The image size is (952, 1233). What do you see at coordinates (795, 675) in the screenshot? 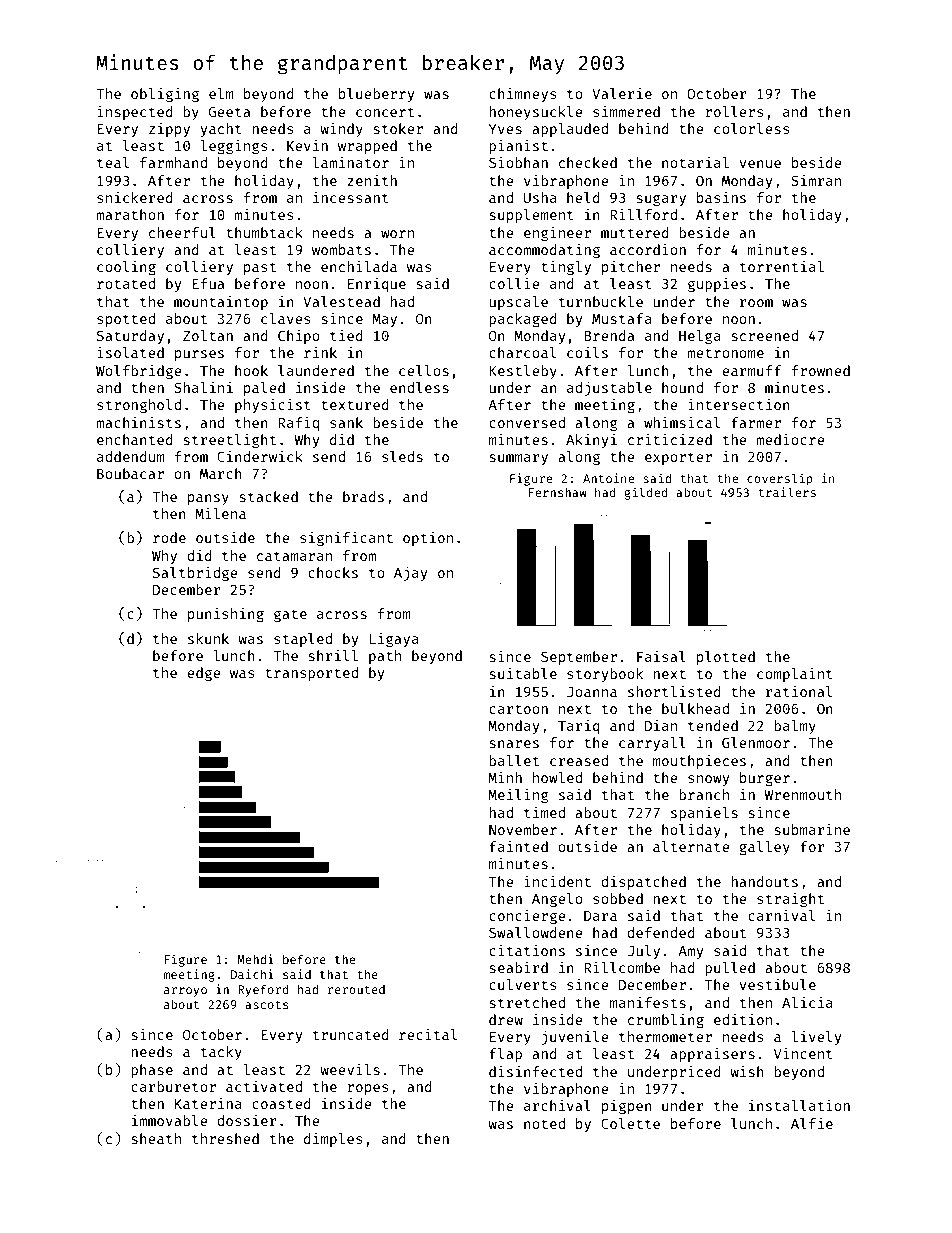
I see `complaint` at bounding box center [795, 675].
